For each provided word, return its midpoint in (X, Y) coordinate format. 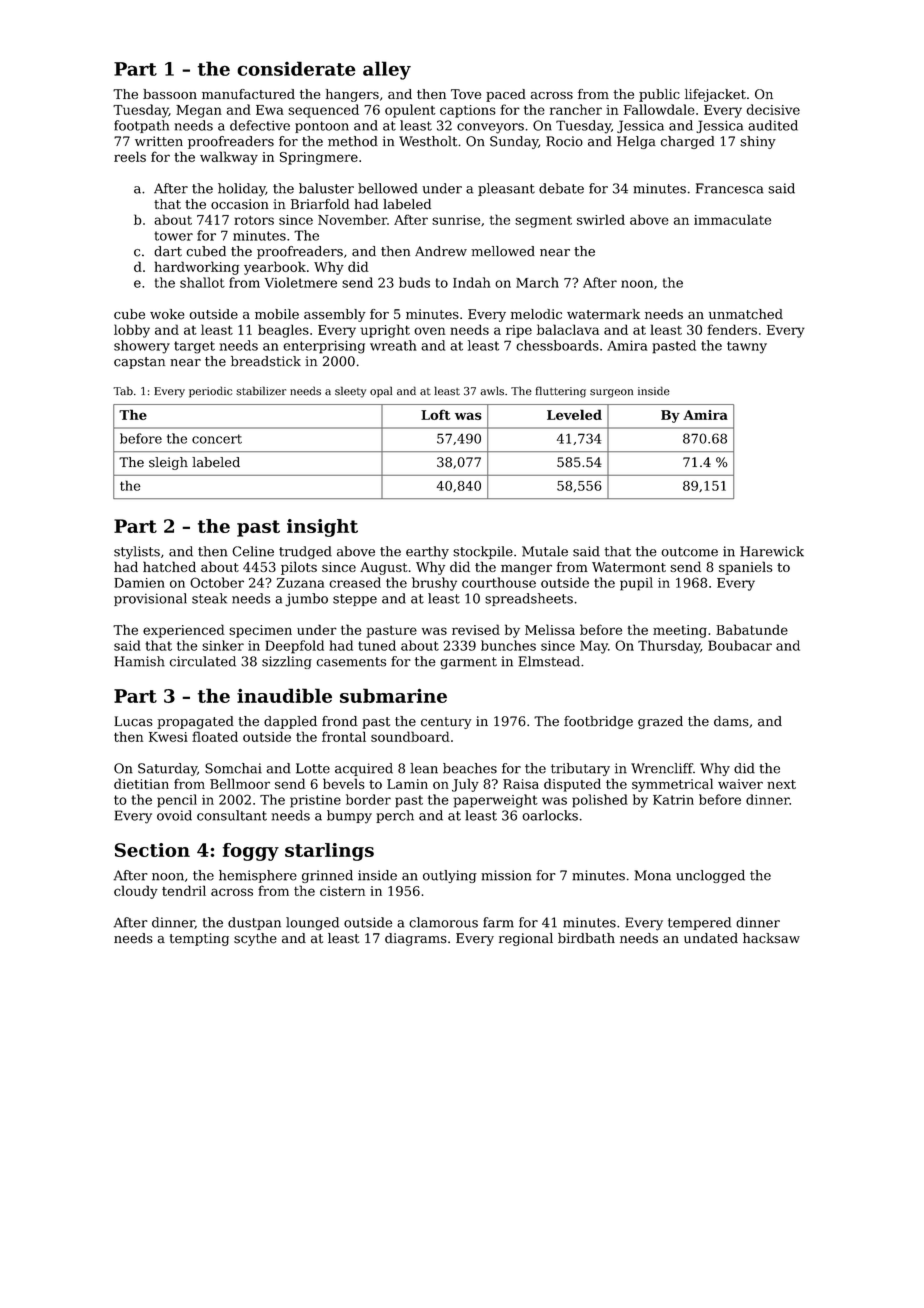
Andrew (441, 251)
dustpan (254, 923)
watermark (603, 314)
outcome (689, 552)
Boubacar (740, 645)
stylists (137, 552)
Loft (436, 414)
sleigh (168, 463)
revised (476, 629)
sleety (350, 392)
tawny (747, 347)
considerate (296, 68)
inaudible (284, 695)
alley (387, 70)
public (659, 95)
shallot (202, 282)
